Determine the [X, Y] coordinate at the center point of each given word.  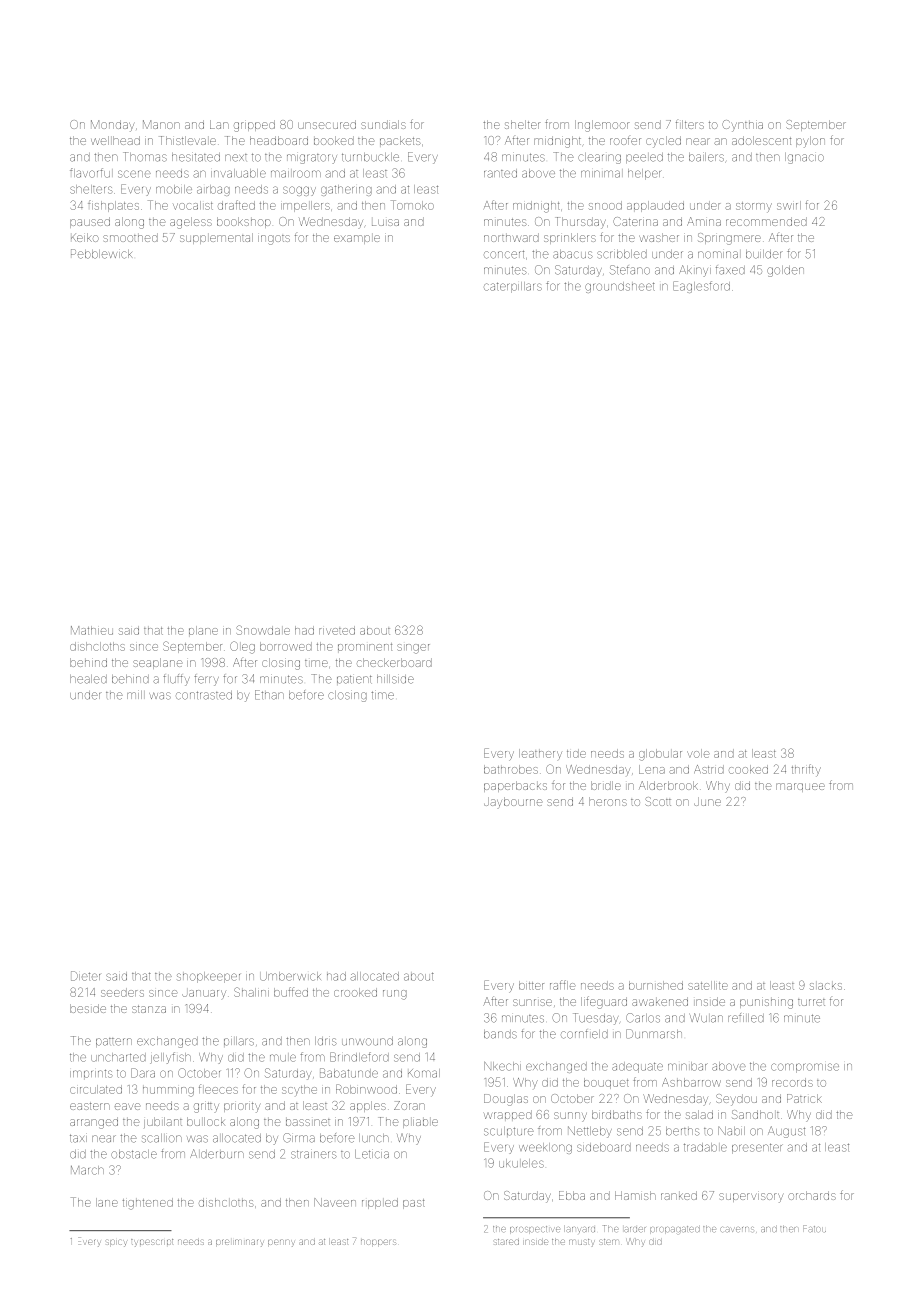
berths [683, 1131]
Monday [112, 126]
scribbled [622, 254]
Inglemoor [602, 126]
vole [698, 753]
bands [500, 1034]
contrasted [204, 695]
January [204, 994]
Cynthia [742, 126]
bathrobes [511, 769]
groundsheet [620, 287]
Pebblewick [101, 254]
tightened [148, 1204]
